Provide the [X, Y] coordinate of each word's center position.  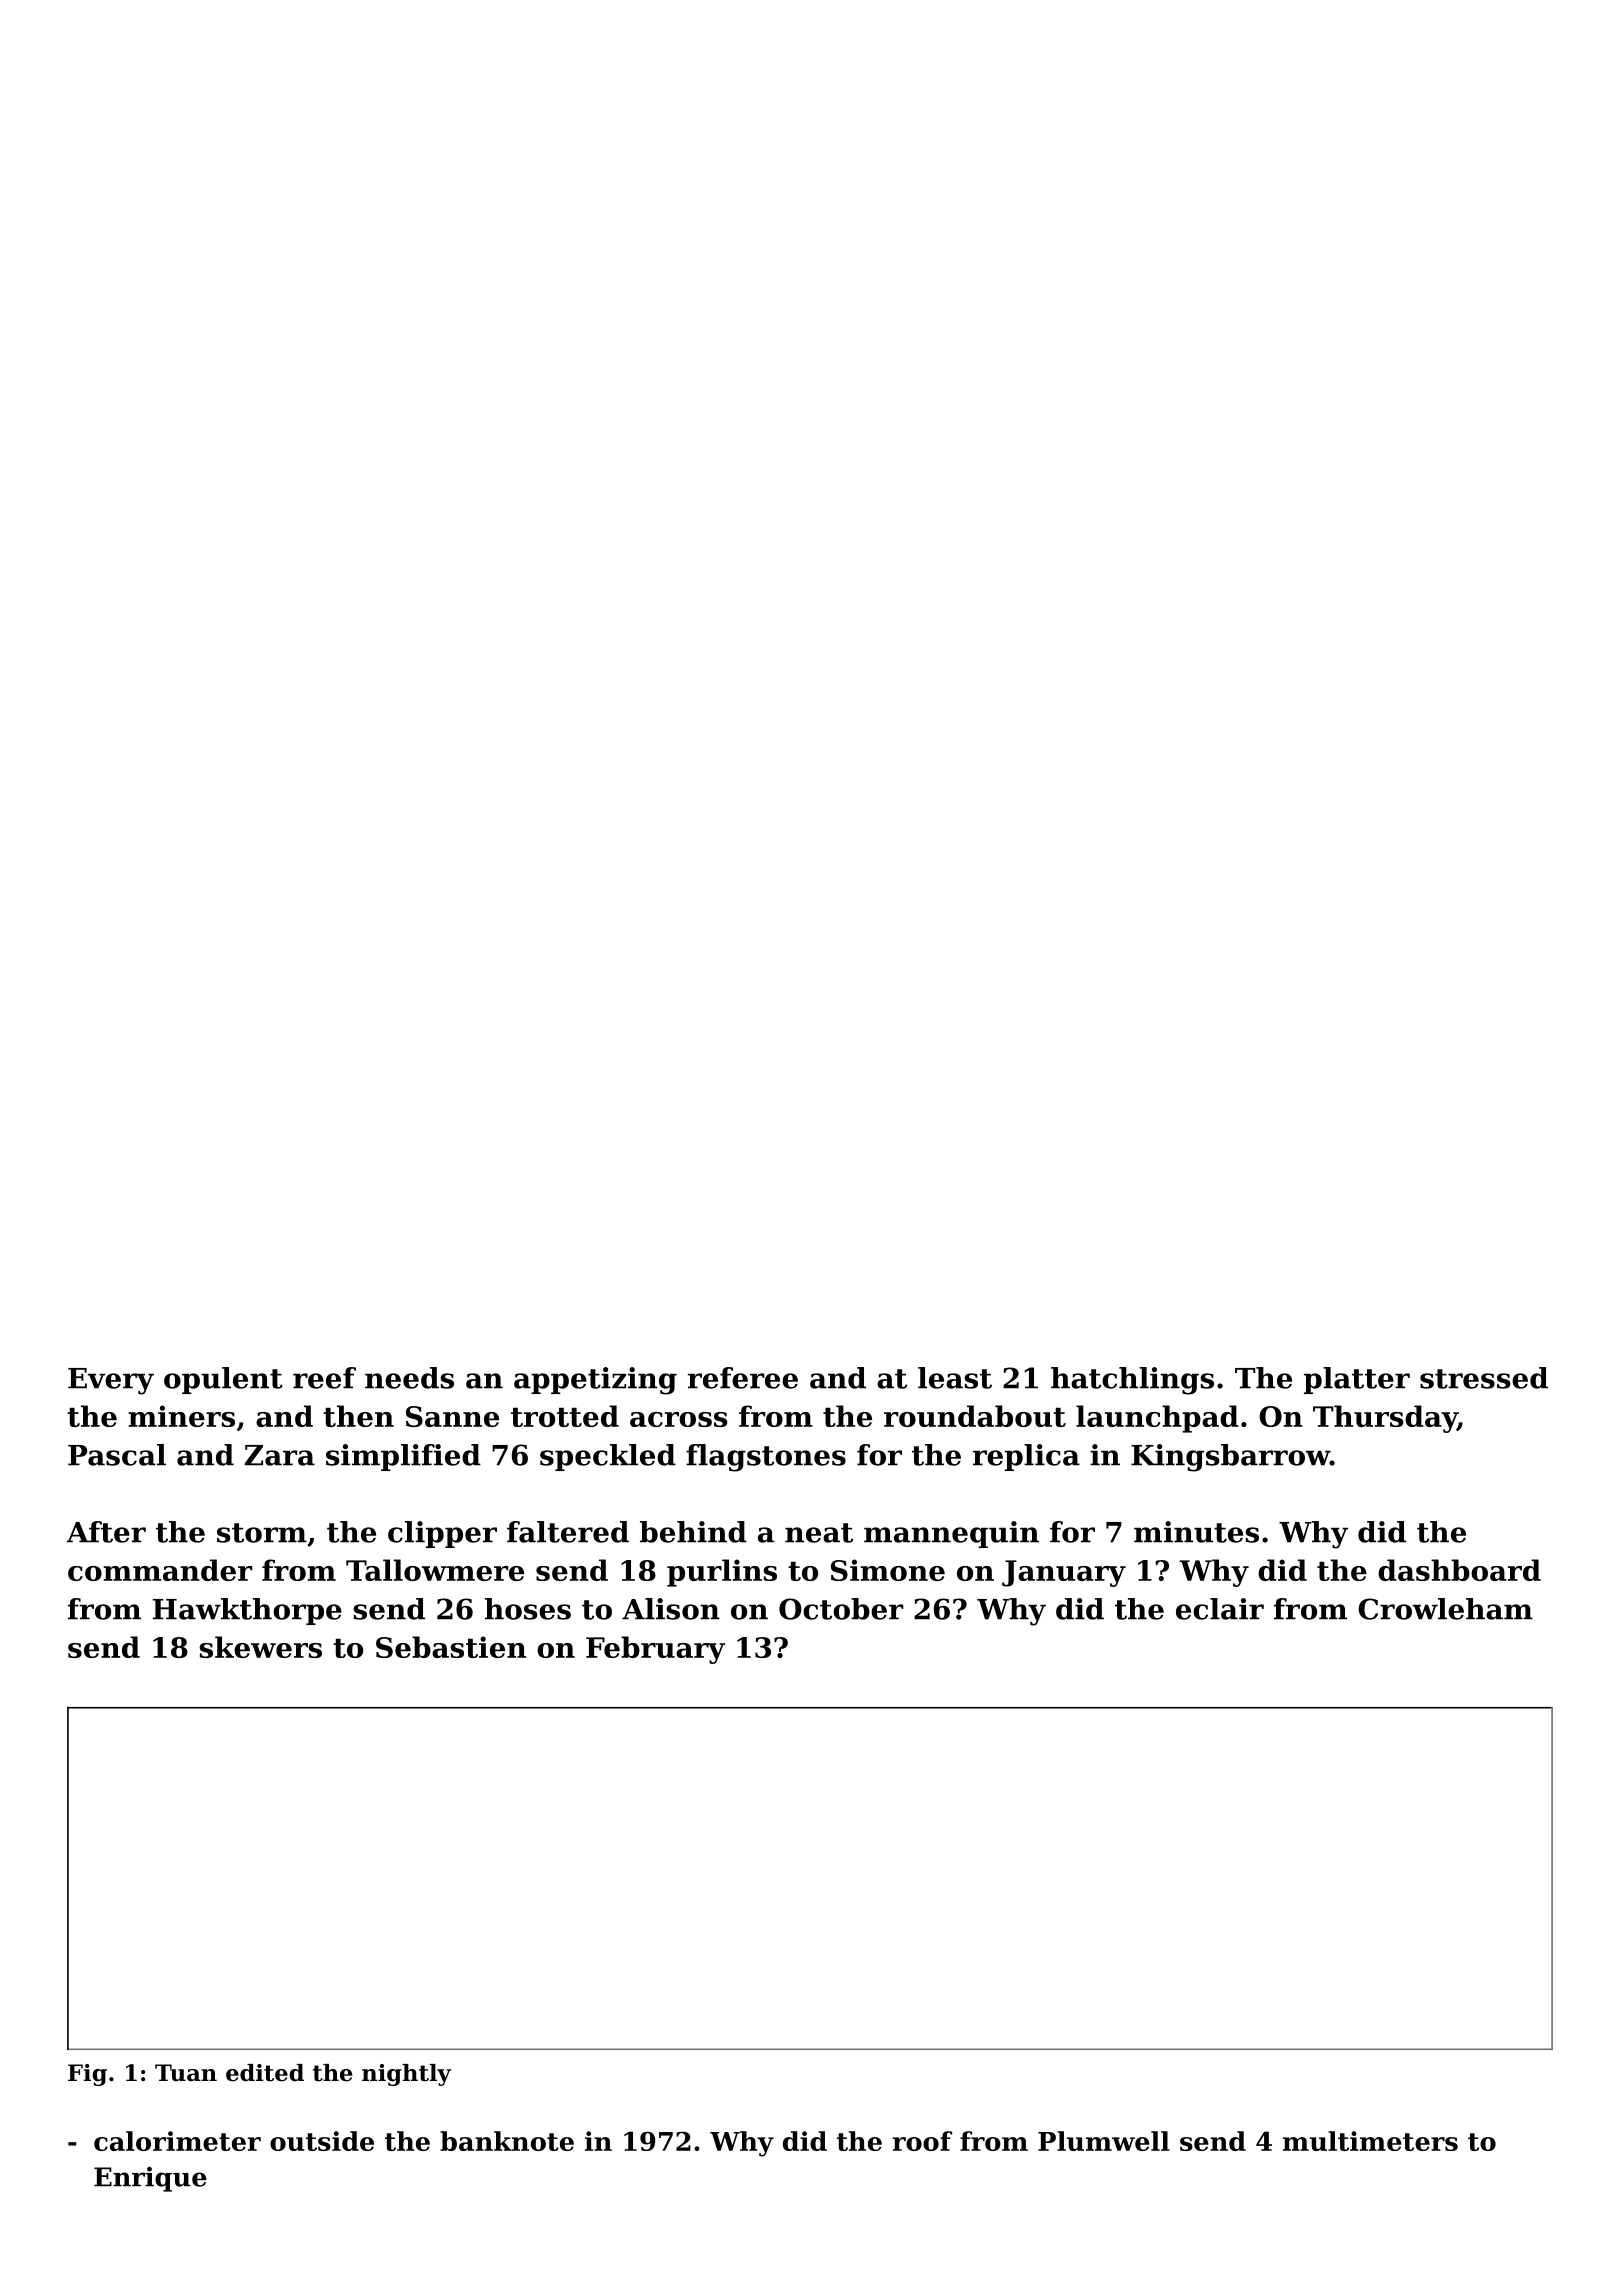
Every [111, 1381]
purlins [722, 1573]
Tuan [186, 2073]
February [655, 1650]
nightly [406, 2075]
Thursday [1385, 1419]
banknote [507, 2141]
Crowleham [1445, 1609]
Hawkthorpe [247, 1611]
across [679, 1419]
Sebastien [451, 1647]
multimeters [1370, 2141]
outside [322, 2141]
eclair [1220, 1609]
